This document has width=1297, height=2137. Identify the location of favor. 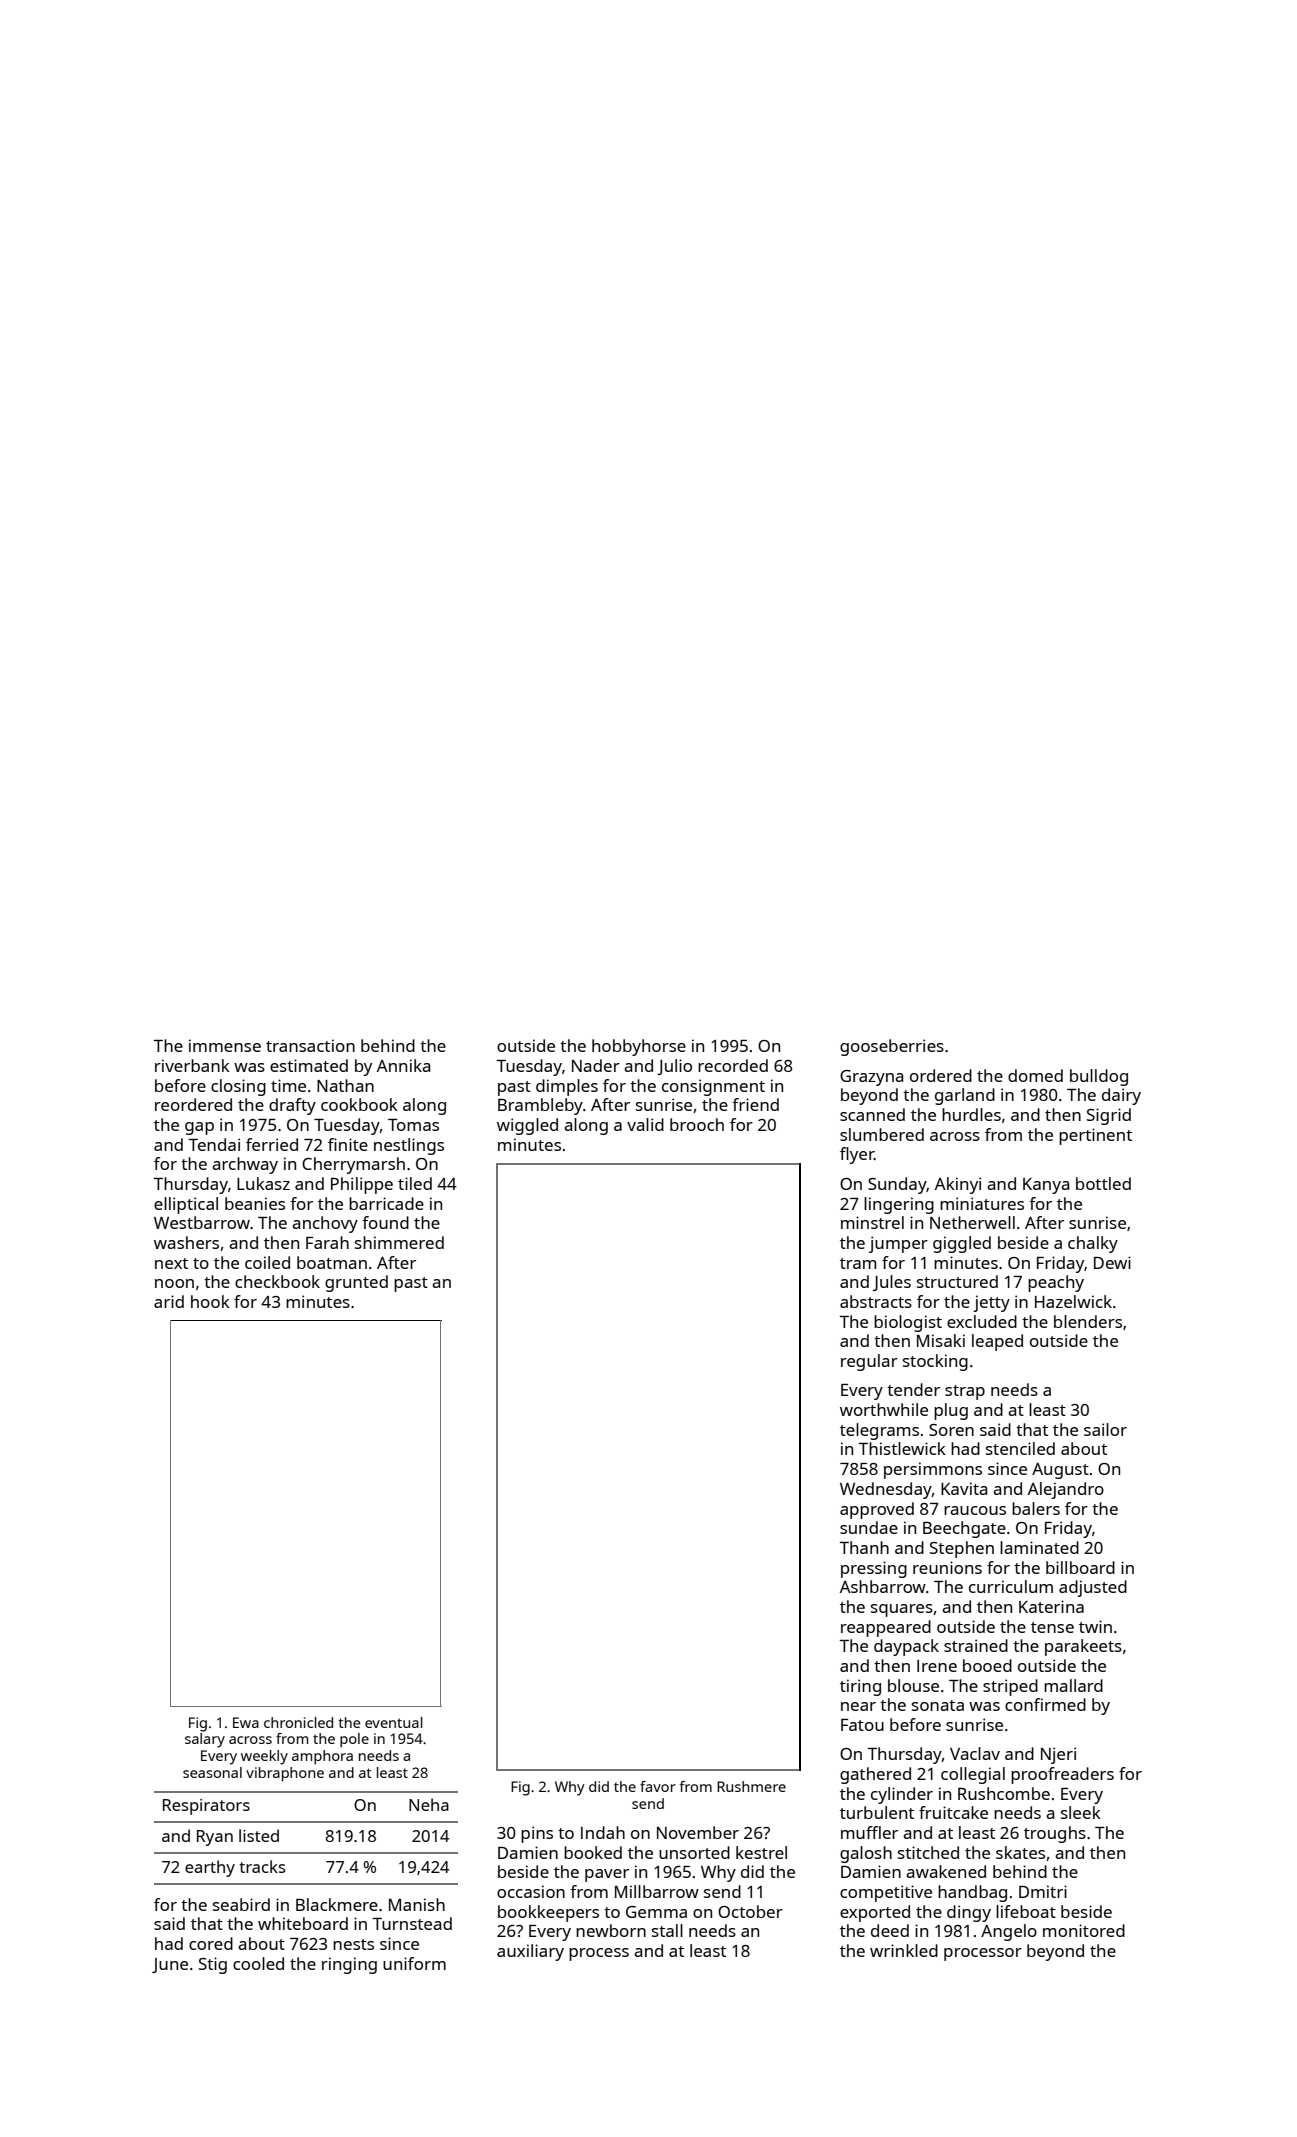
(658, 1786).
